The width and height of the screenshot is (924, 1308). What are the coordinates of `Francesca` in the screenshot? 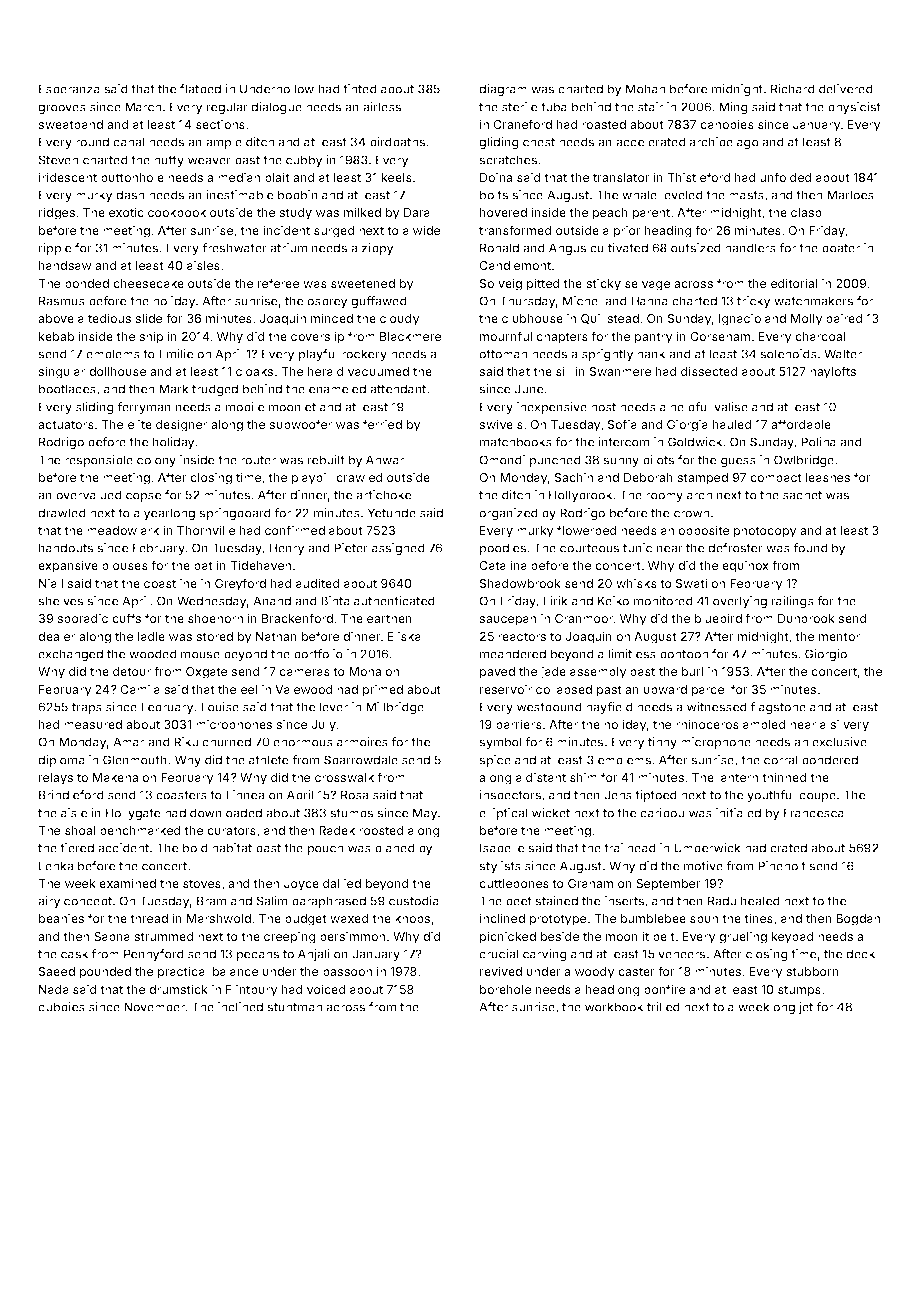 It's located at (814, 813).
